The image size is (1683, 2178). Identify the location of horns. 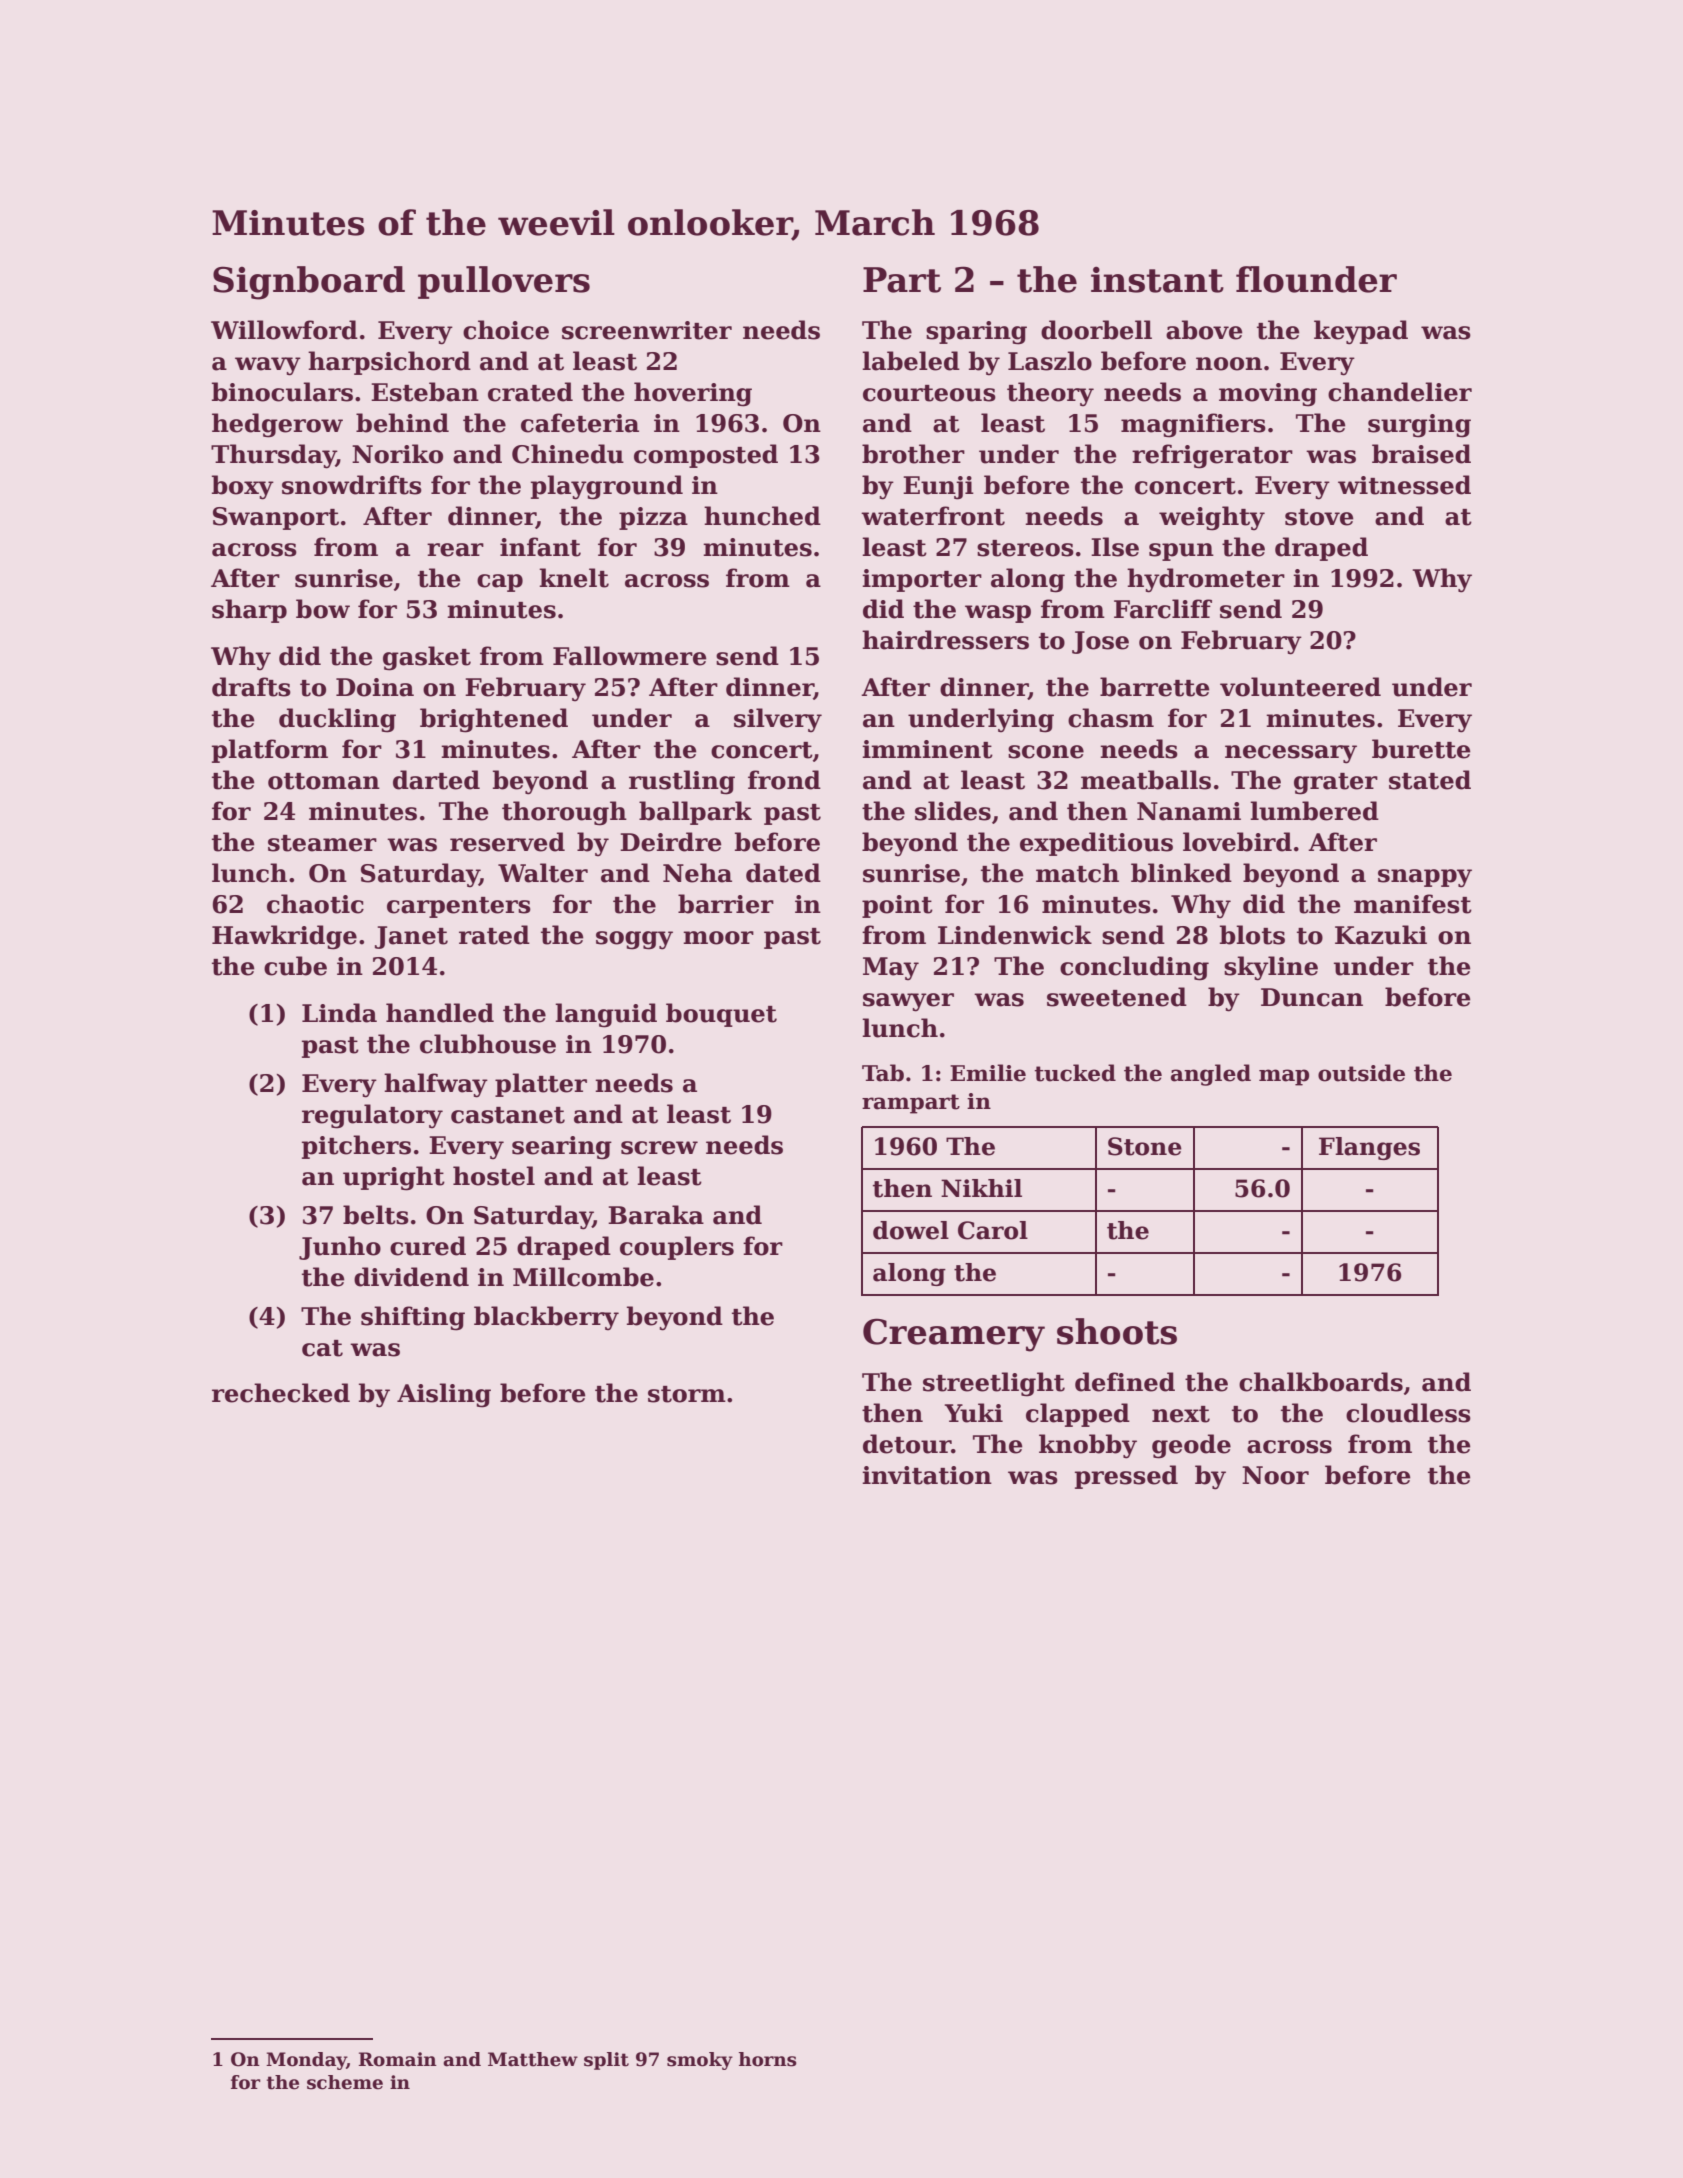
(768, 2059).
